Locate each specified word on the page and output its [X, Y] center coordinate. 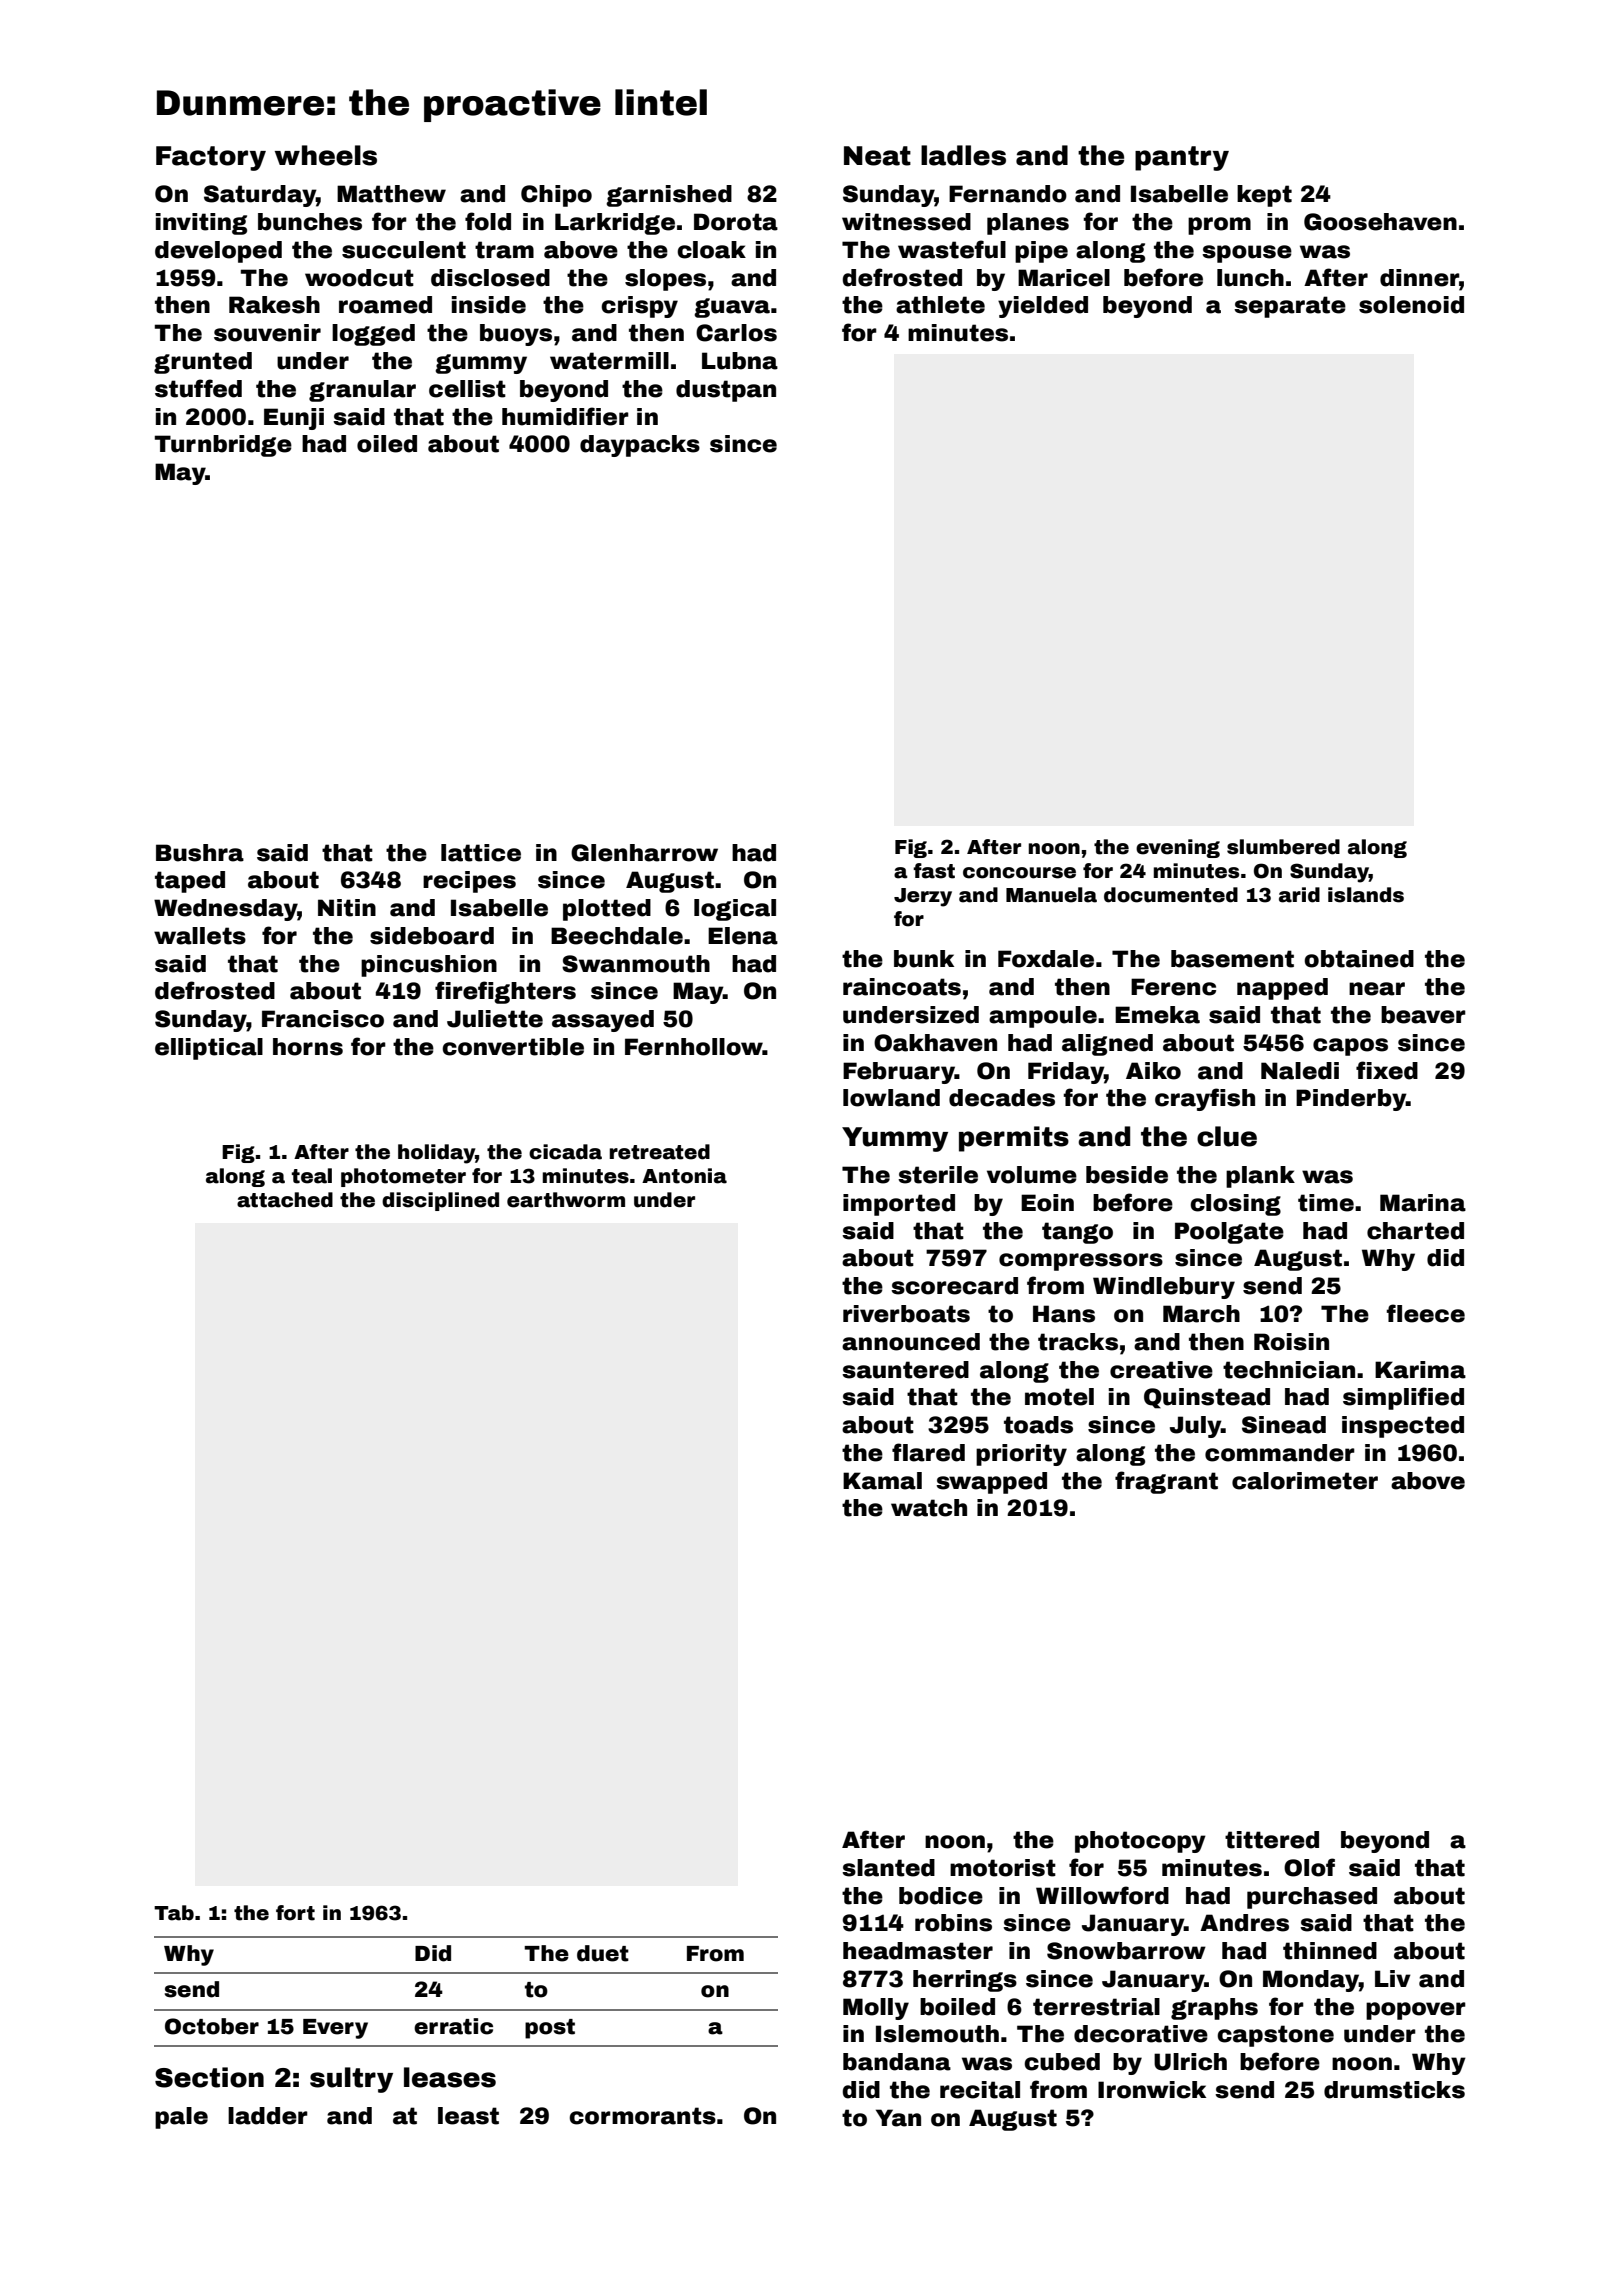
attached [285, 1200]
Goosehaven [1380, 222]
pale [181, 2118]
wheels [326, 155]
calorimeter [1305, 1481]
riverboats [906, 1314]
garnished [669, 196]
